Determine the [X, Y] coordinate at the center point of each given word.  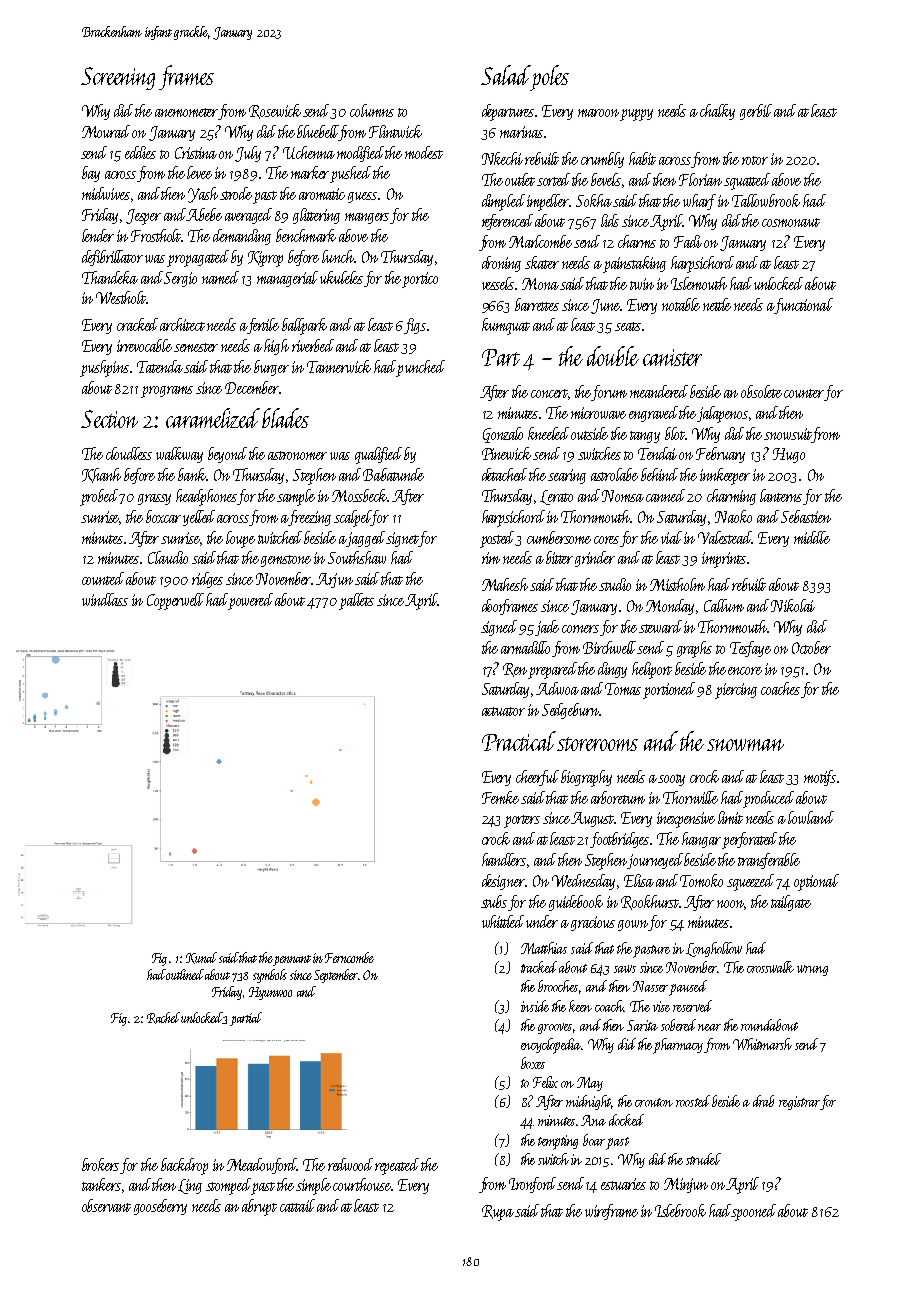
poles [549, 78]
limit [730, 817]
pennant [292, 960]
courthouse [362, 1184]
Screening [118, 78]
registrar [799, 1103]
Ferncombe [349, 957]
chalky [717, 112]
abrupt [259, 1207]
